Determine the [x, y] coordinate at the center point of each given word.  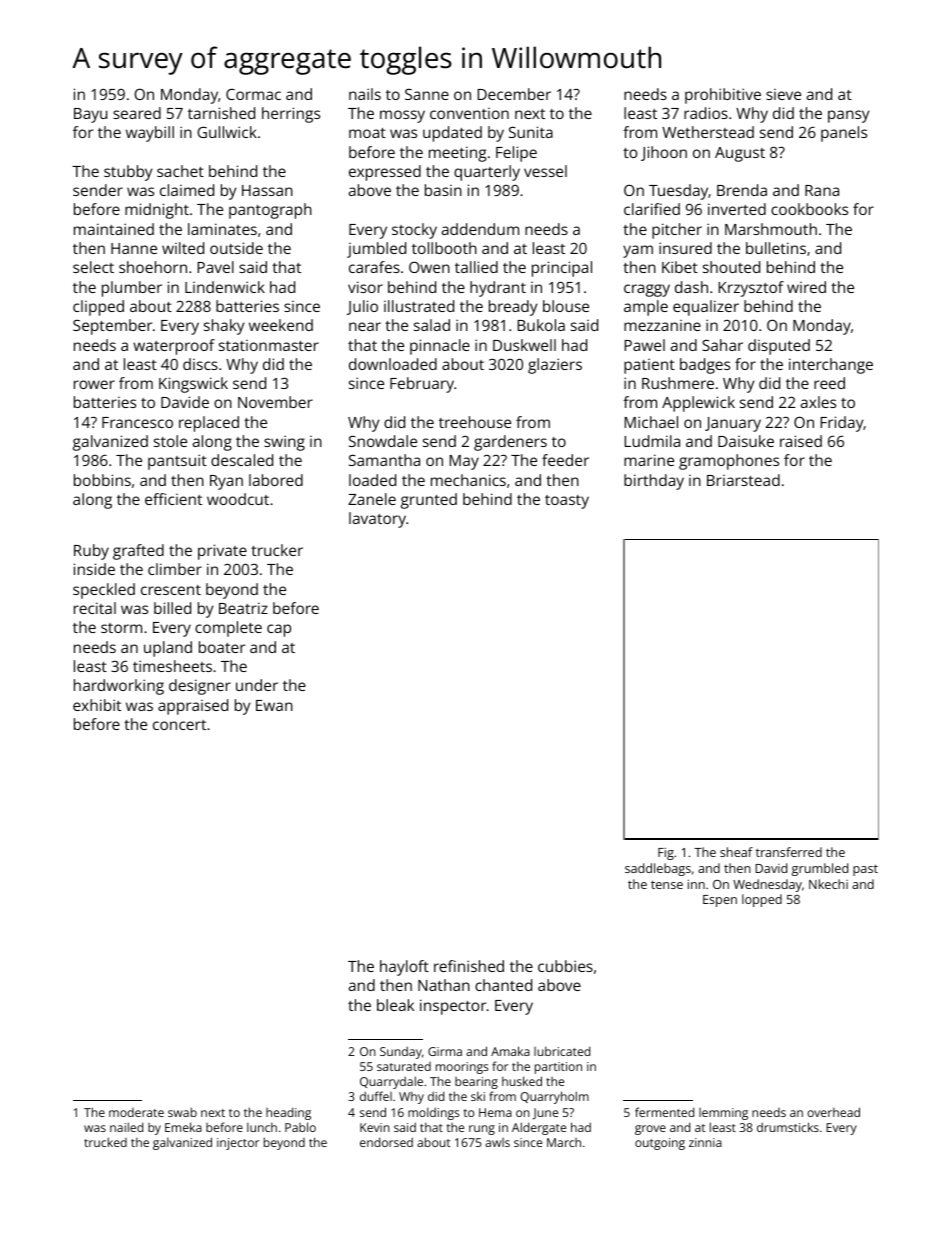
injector [238, 1144]
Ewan [274, 705]
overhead [833, 1112]
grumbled [820, 869]
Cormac [253, 94]
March [564, 1142]
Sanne [427, 94]
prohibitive [723, 96]
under [257, 685]
